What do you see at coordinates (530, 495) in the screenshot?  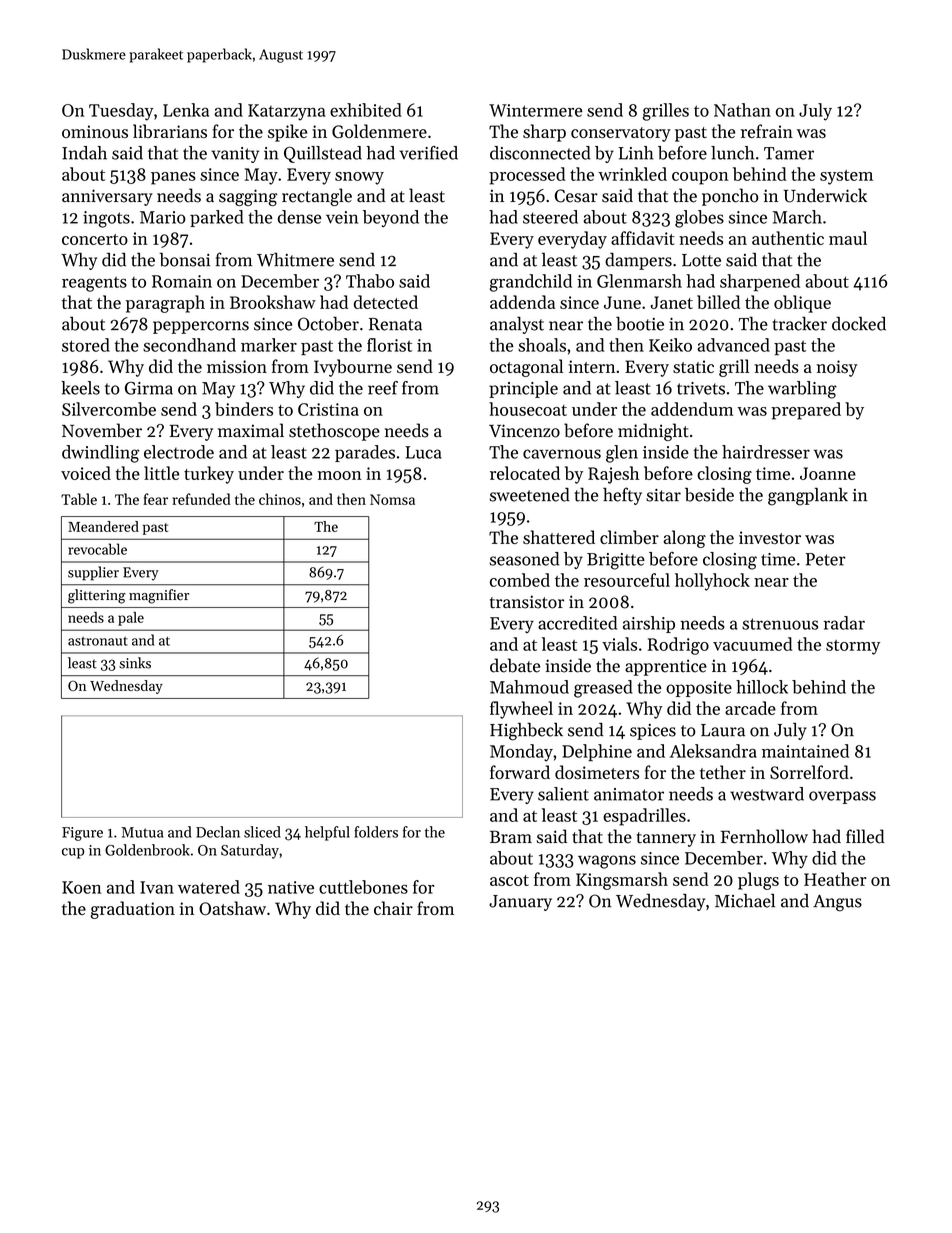 I see `sweetened` at bounding box center [530, 495].
